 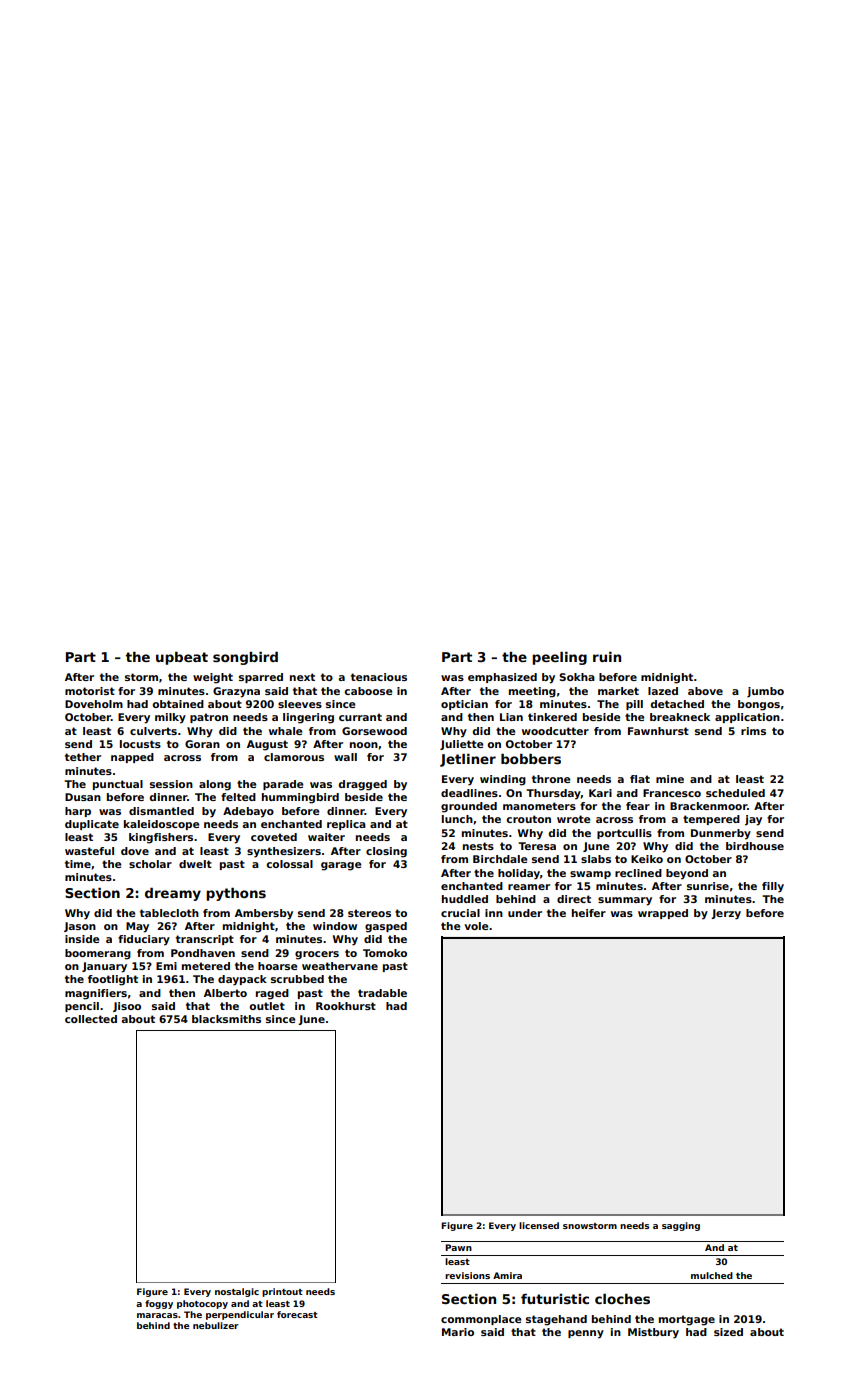 I want to click on swamp, so click(x=590, y=875).
